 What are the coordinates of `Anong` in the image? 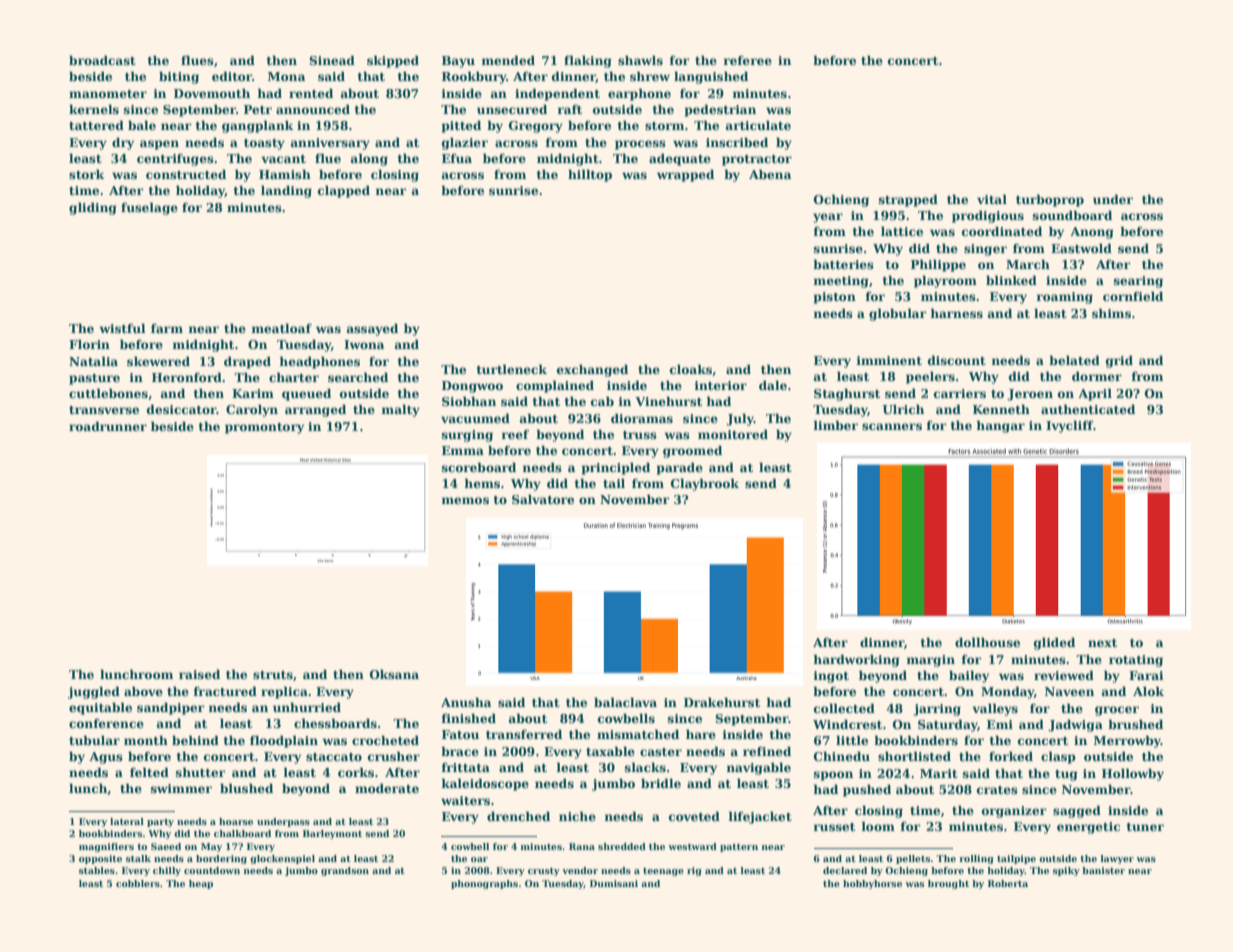 It's located at (1092, 233).
